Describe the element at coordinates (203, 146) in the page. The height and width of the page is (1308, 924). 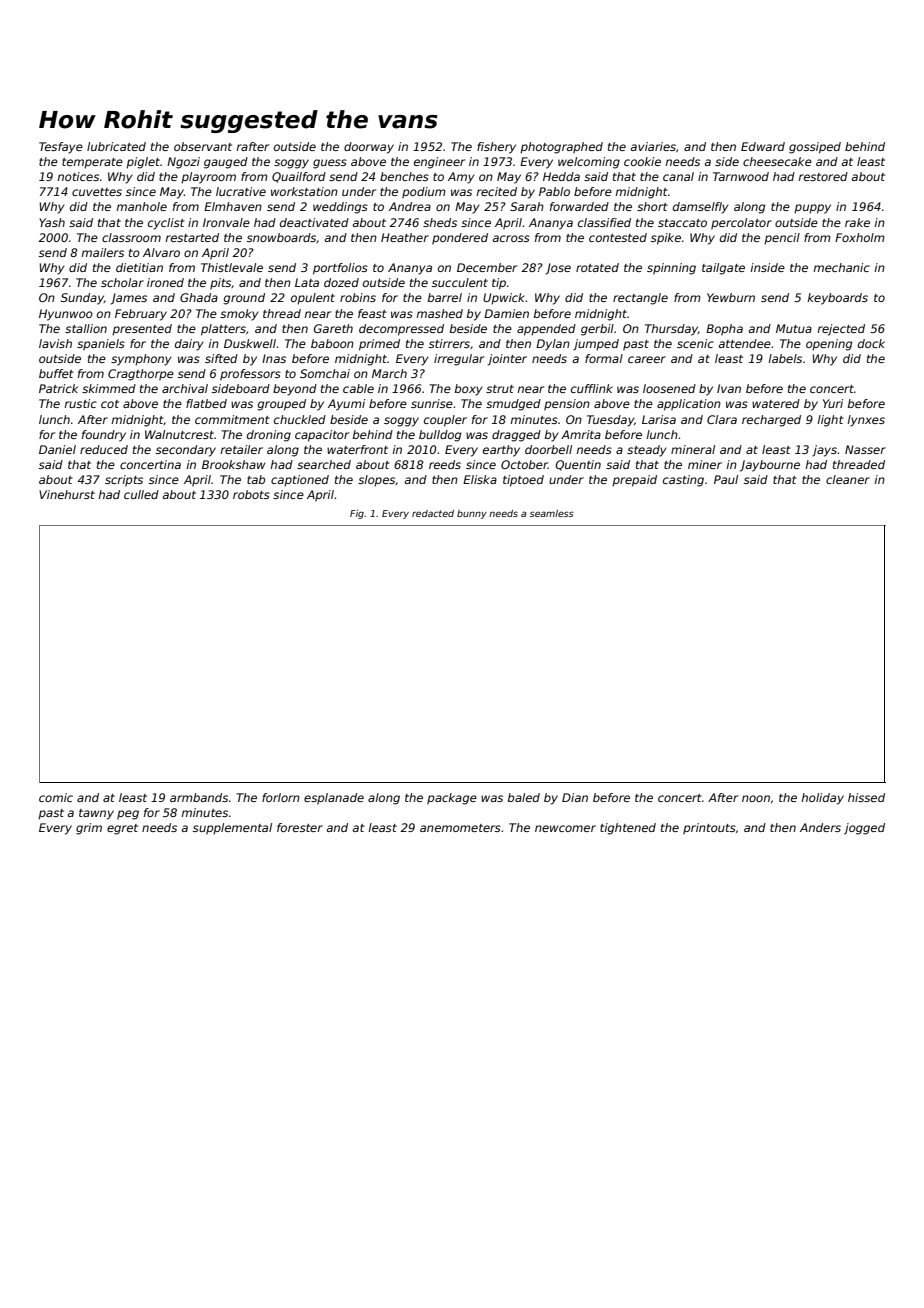
I see `observant` at that location.
